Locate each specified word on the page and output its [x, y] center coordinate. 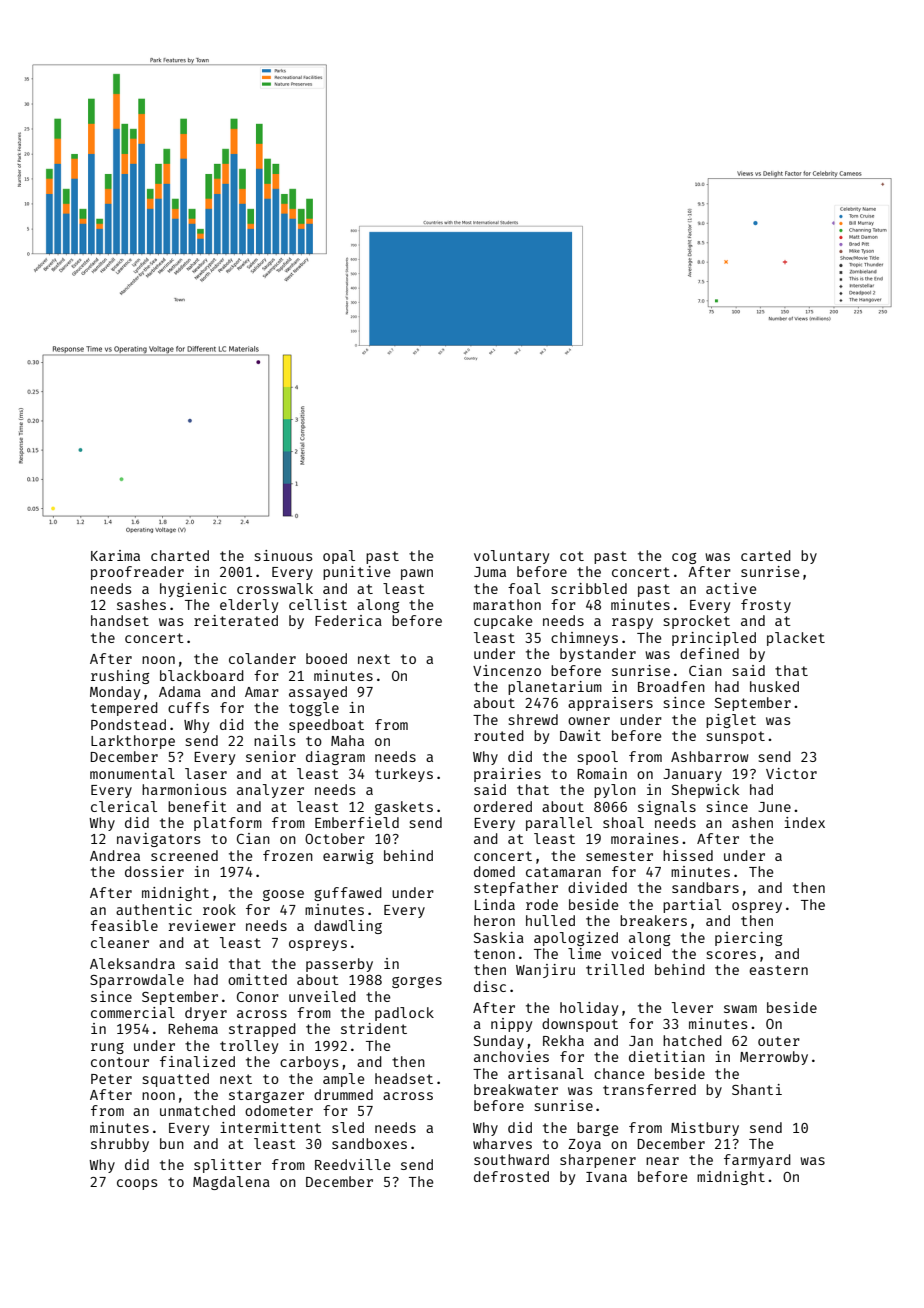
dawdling [348, 927]
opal [339, 557]
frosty [766, 606]
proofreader [137, 573]
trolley [249, 1047]
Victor [791, 773]
